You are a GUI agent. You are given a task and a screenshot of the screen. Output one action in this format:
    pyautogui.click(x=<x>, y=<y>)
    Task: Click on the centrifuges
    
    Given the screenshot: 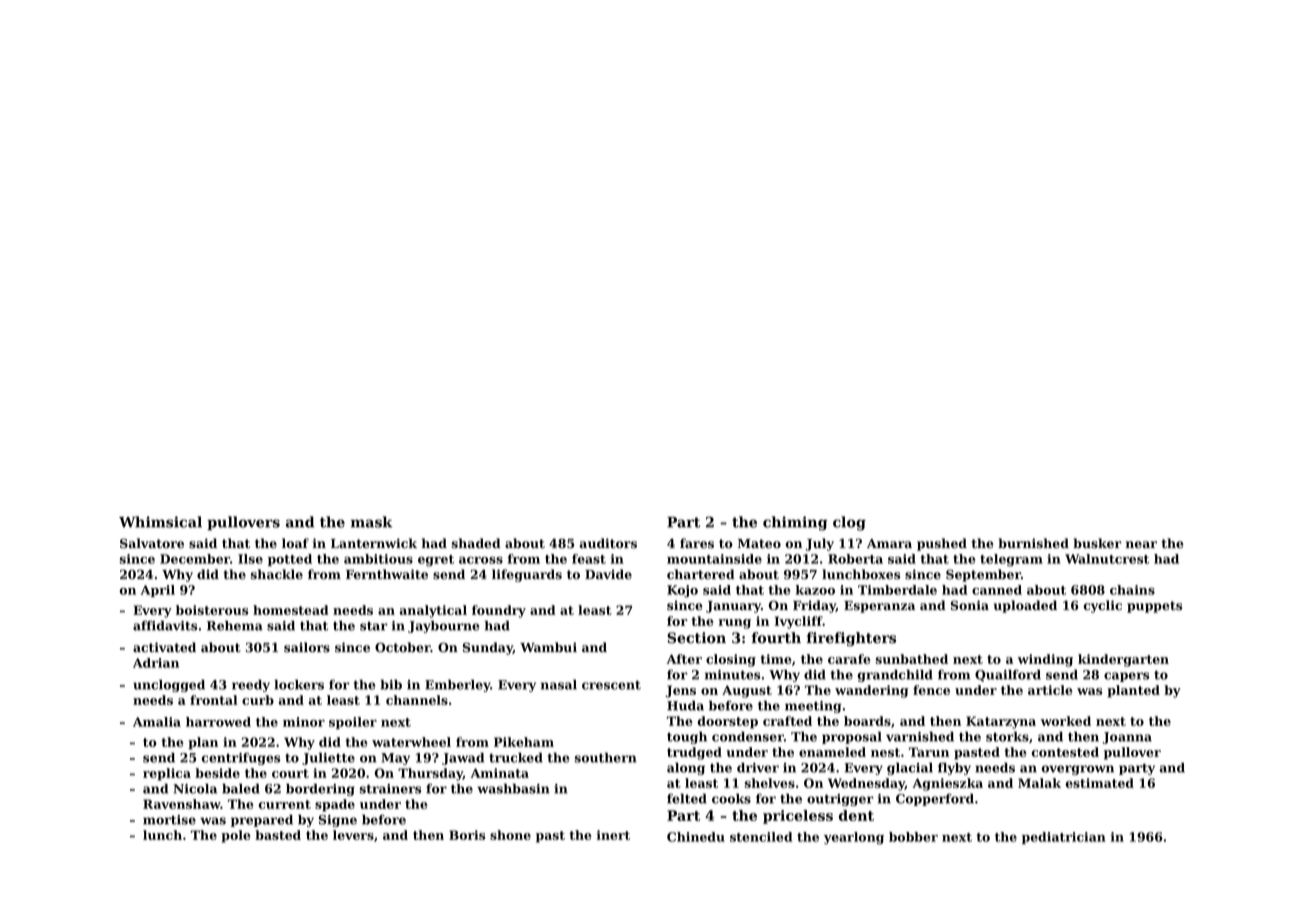 What is the action you would take?
    pyautogui.click(x=241, y=759)
